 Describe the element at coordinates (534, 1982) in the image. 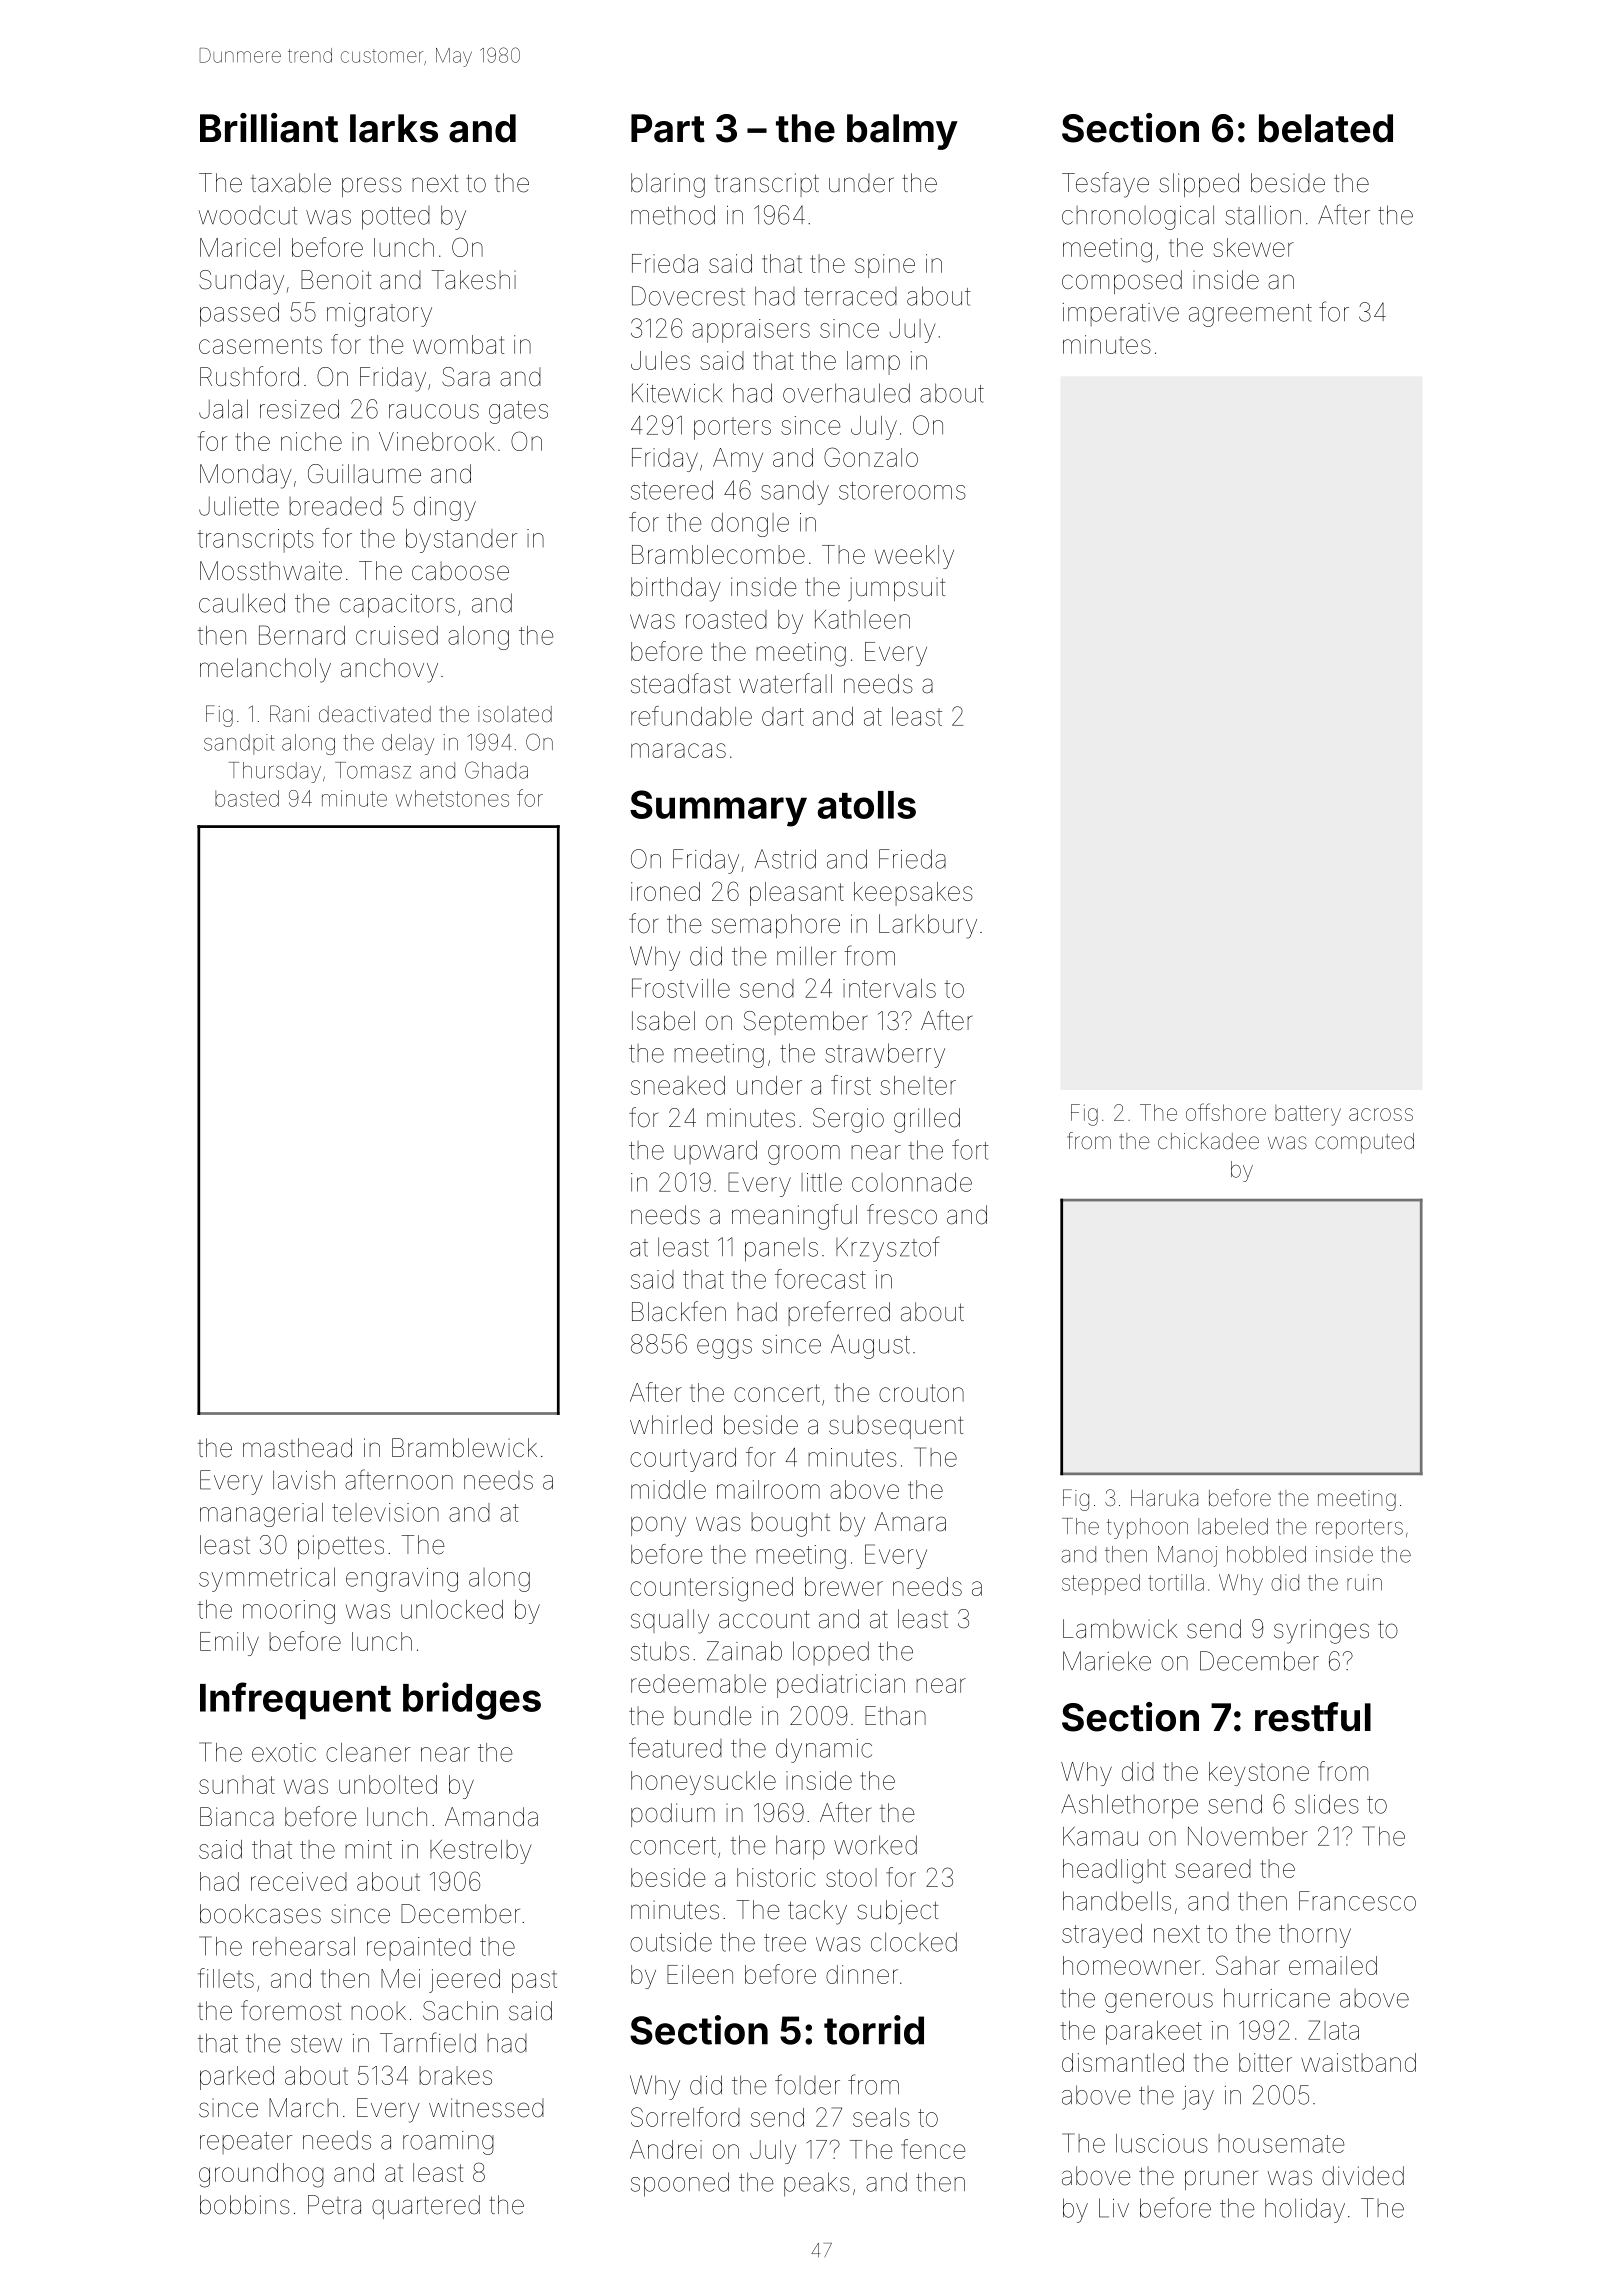

I see `past` at that location.
